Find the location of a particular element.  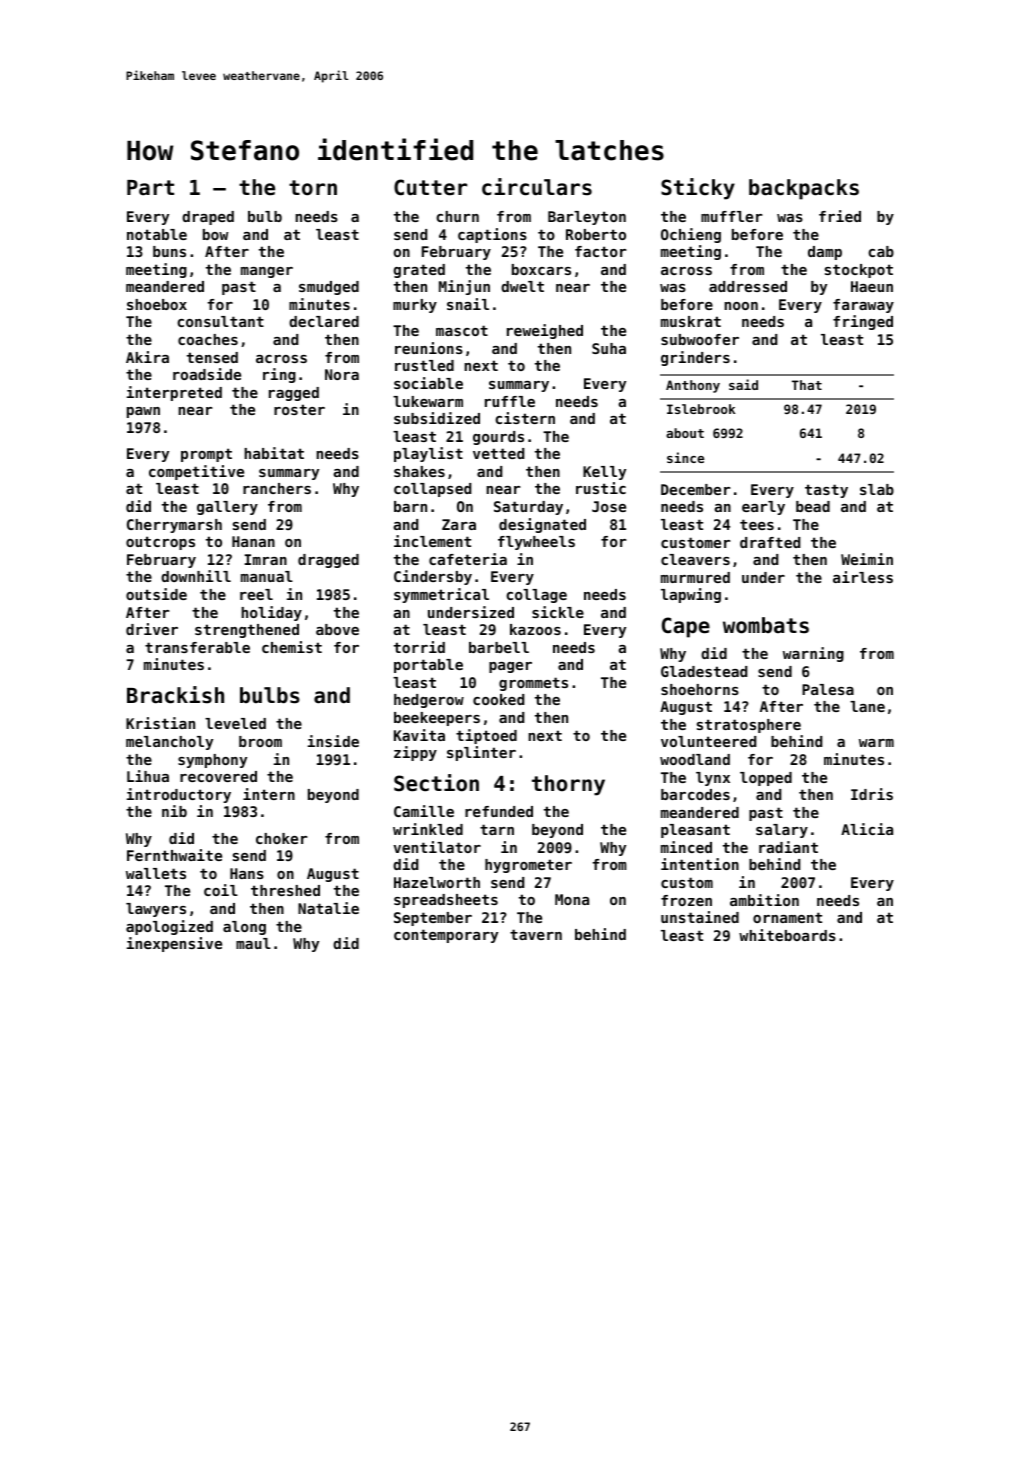

fried is located at coordinates (840, 216).
